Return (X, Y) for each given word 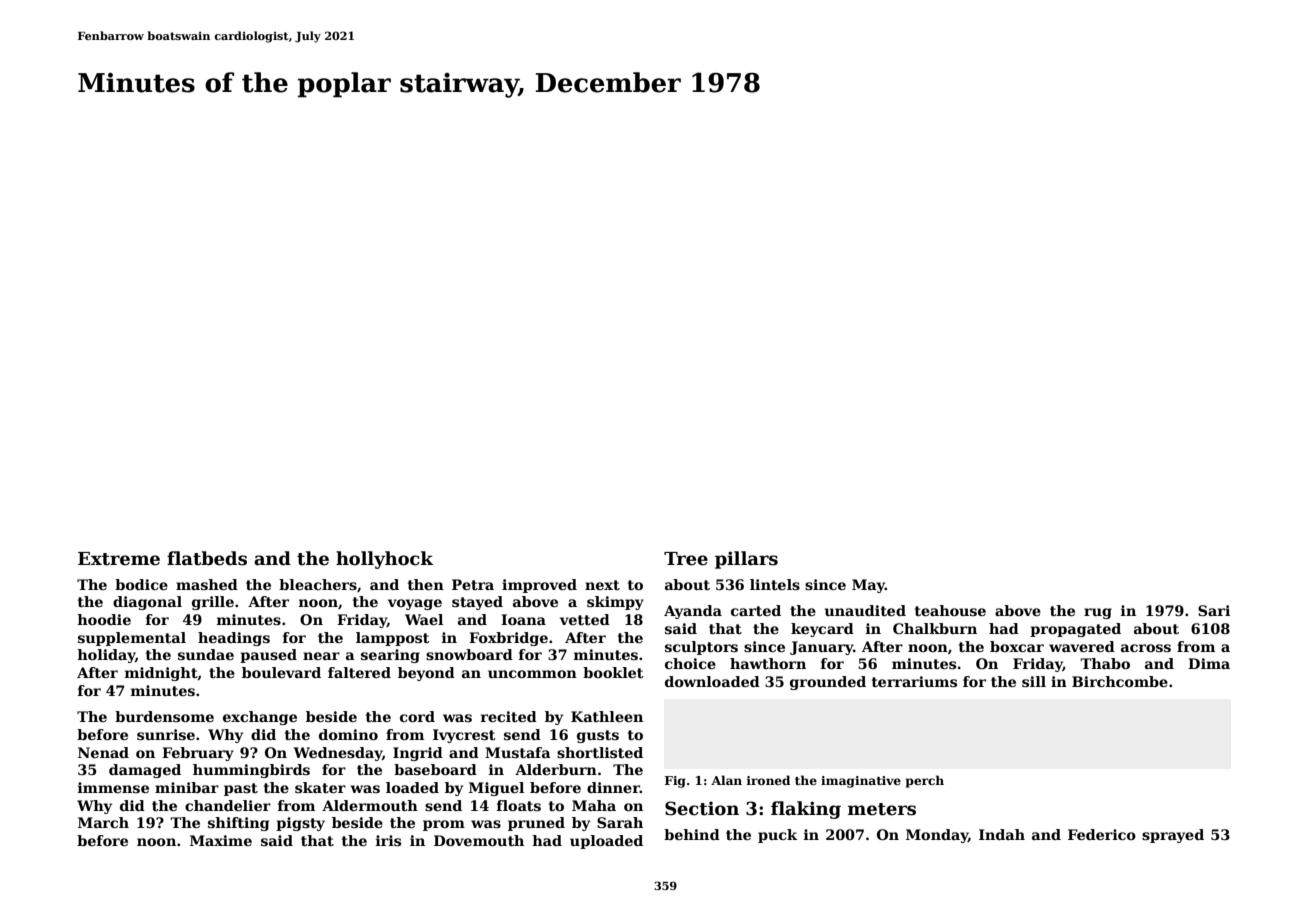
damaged (145, 771)
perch (925, 781)
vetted (585, 619)
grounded (828, 683)
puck (777, 836)
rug (1098, 613)
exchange (260, 718)
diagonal (147, 603)
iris (388, 840)
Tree (686, 559)
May (868, 586)
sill (1034, 681)
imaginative (861, 782)
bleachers (318, 584)
